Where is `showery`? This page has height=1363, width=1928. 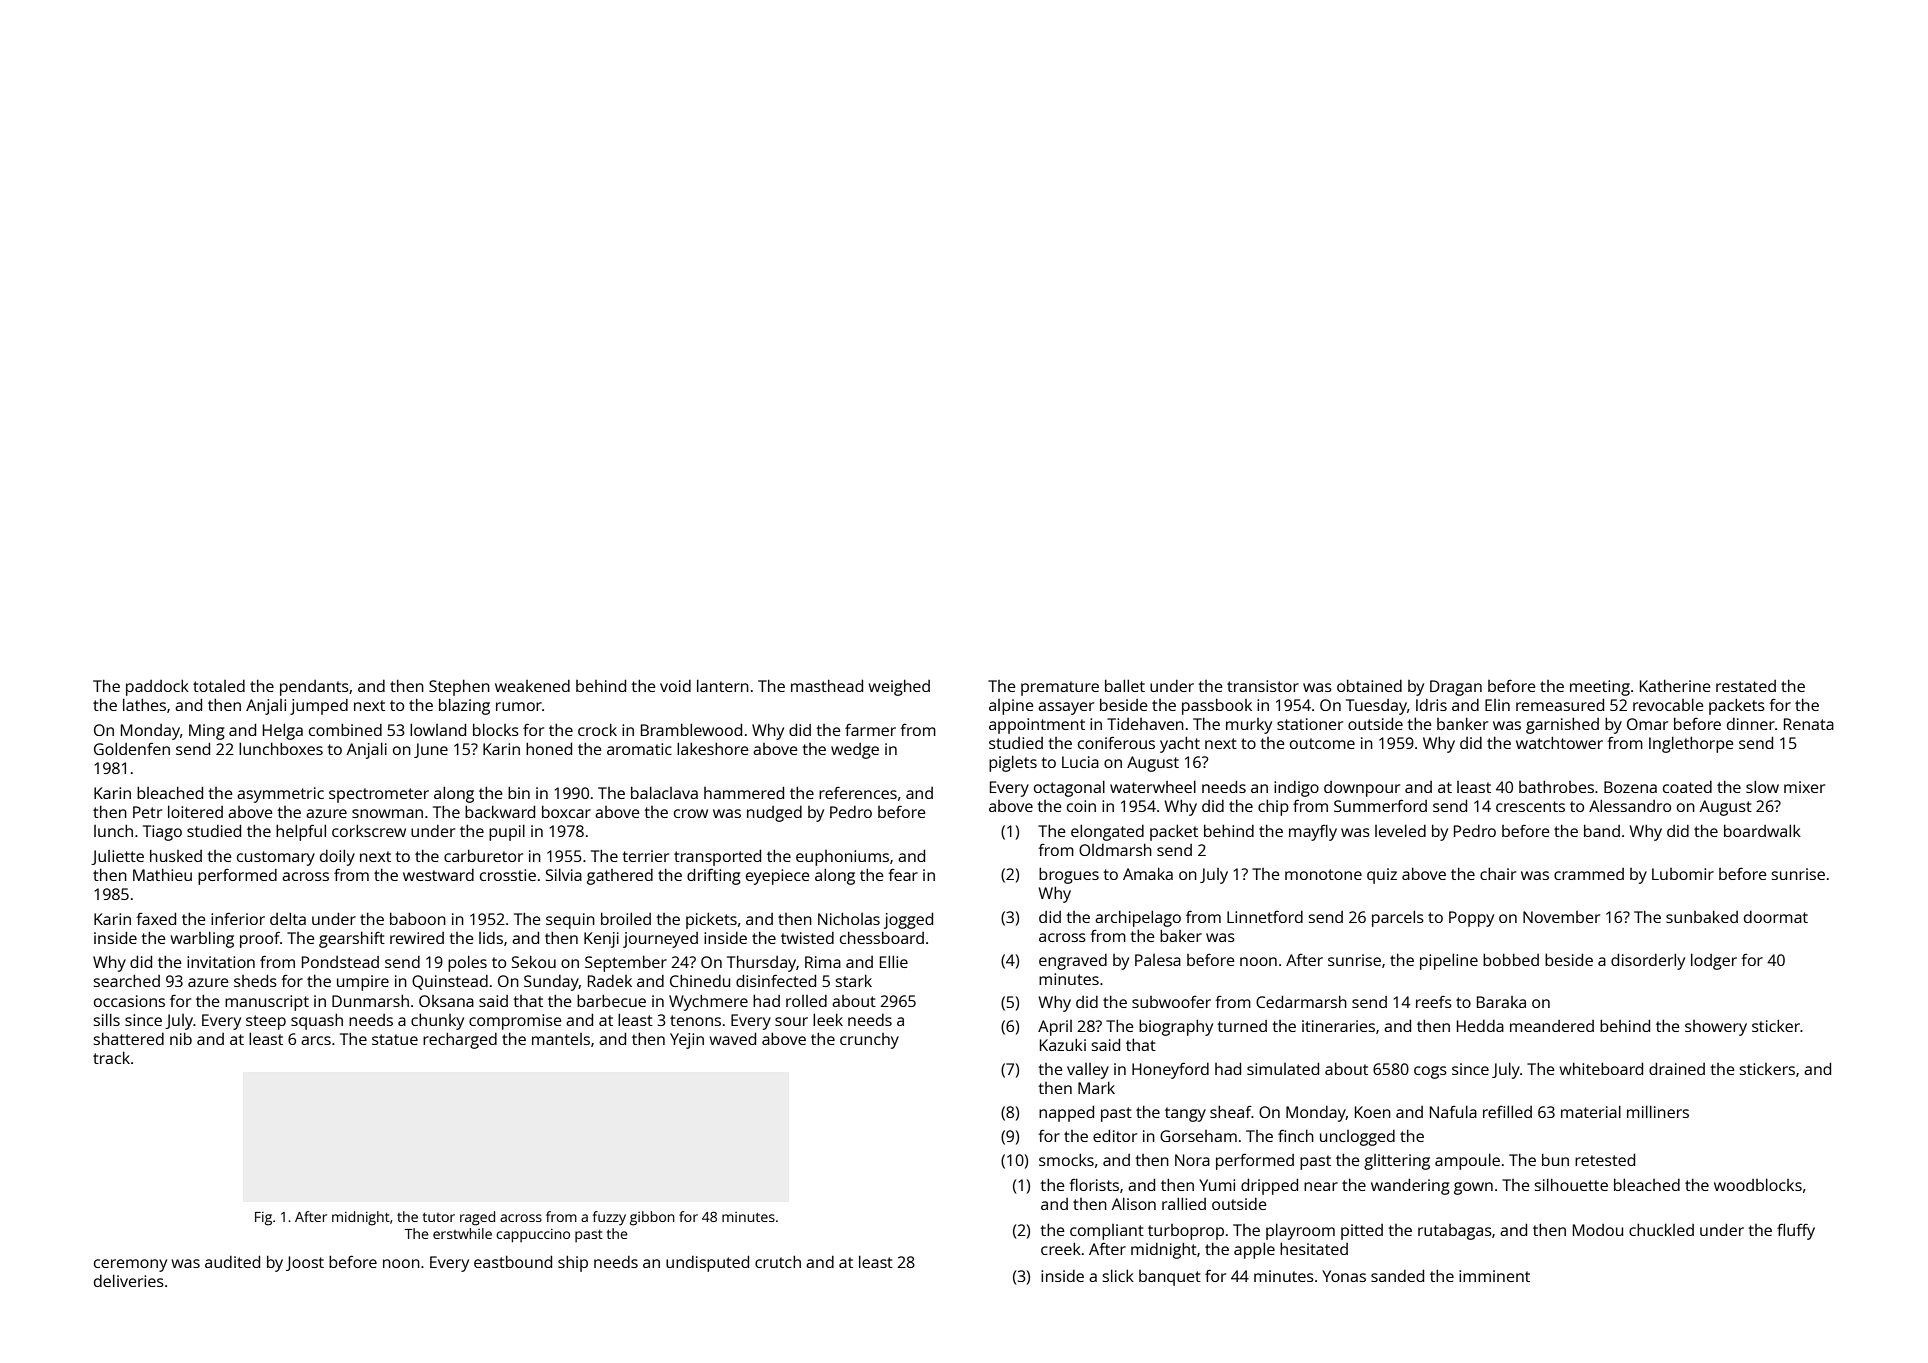 showery is located at coordinates (1716, 1028).
